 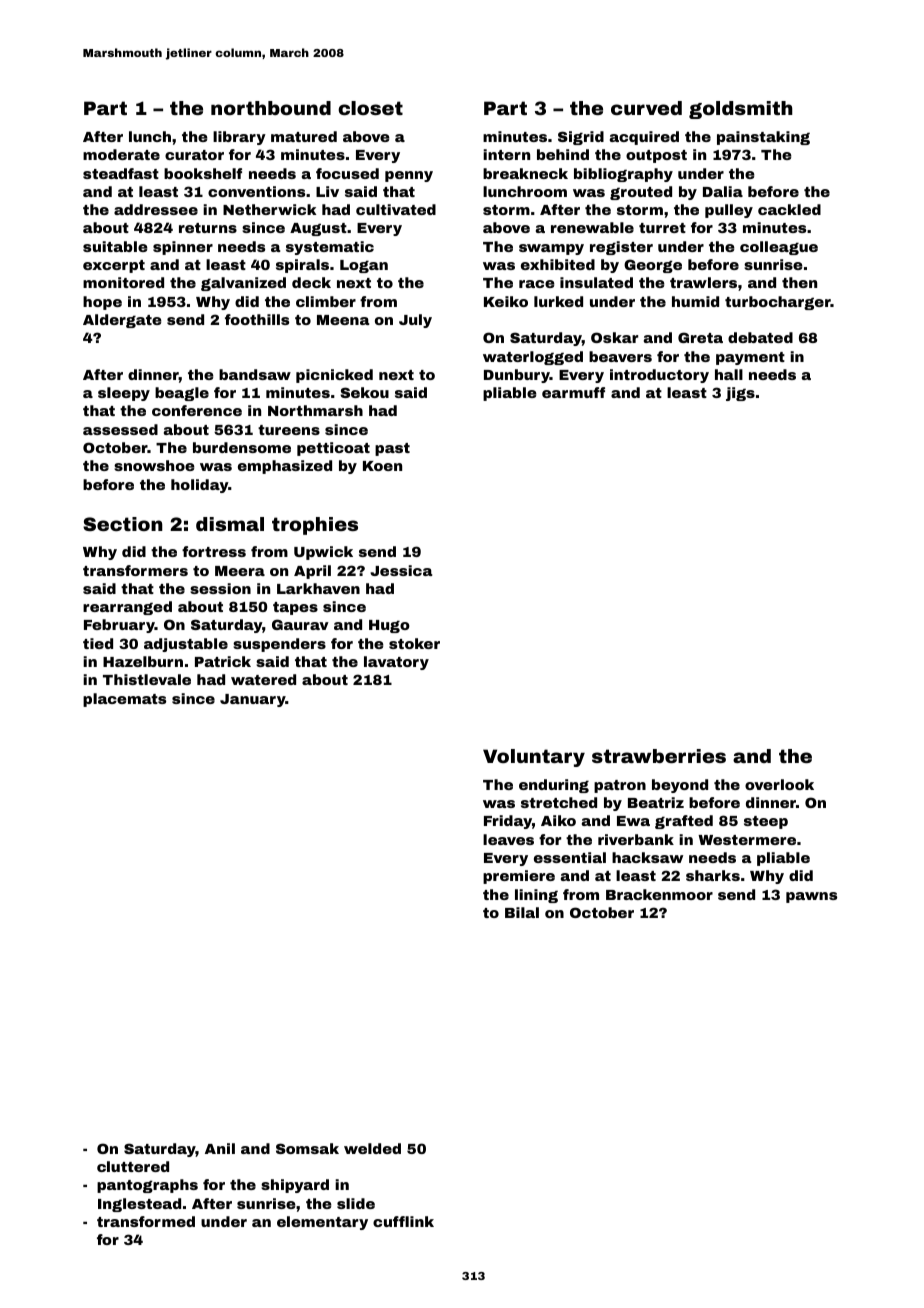 What do you see at coordinates (779, 784) in the page?
I see `overlook` at bounding box center [779, 784].
